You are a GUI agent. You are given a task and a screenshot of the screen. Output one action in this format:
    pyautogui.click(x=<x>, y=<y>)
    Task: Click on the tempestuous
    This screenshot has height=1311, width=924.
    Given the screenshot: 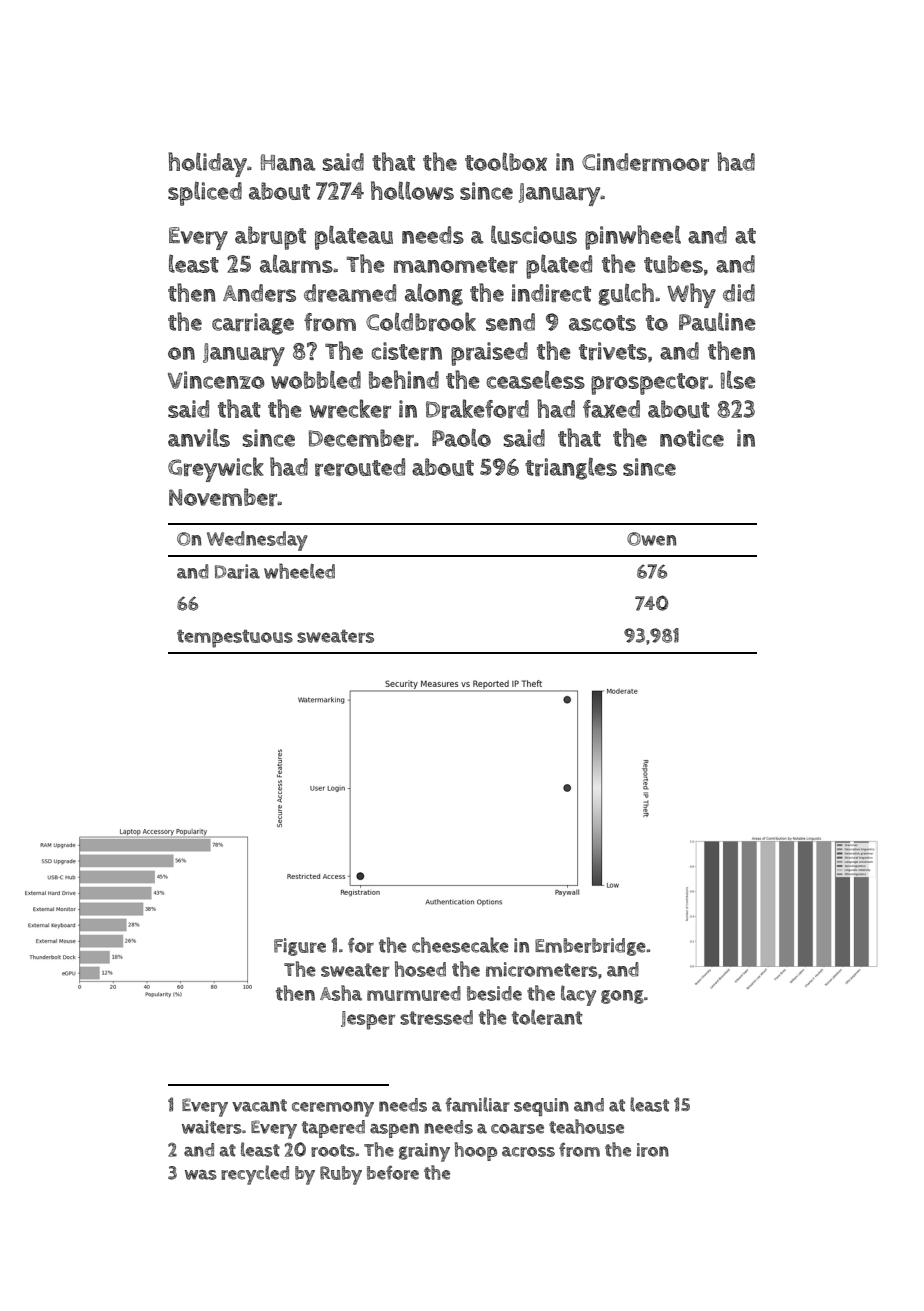 What is the action you would take?
    pyautogui.click(x=235, y=639)
